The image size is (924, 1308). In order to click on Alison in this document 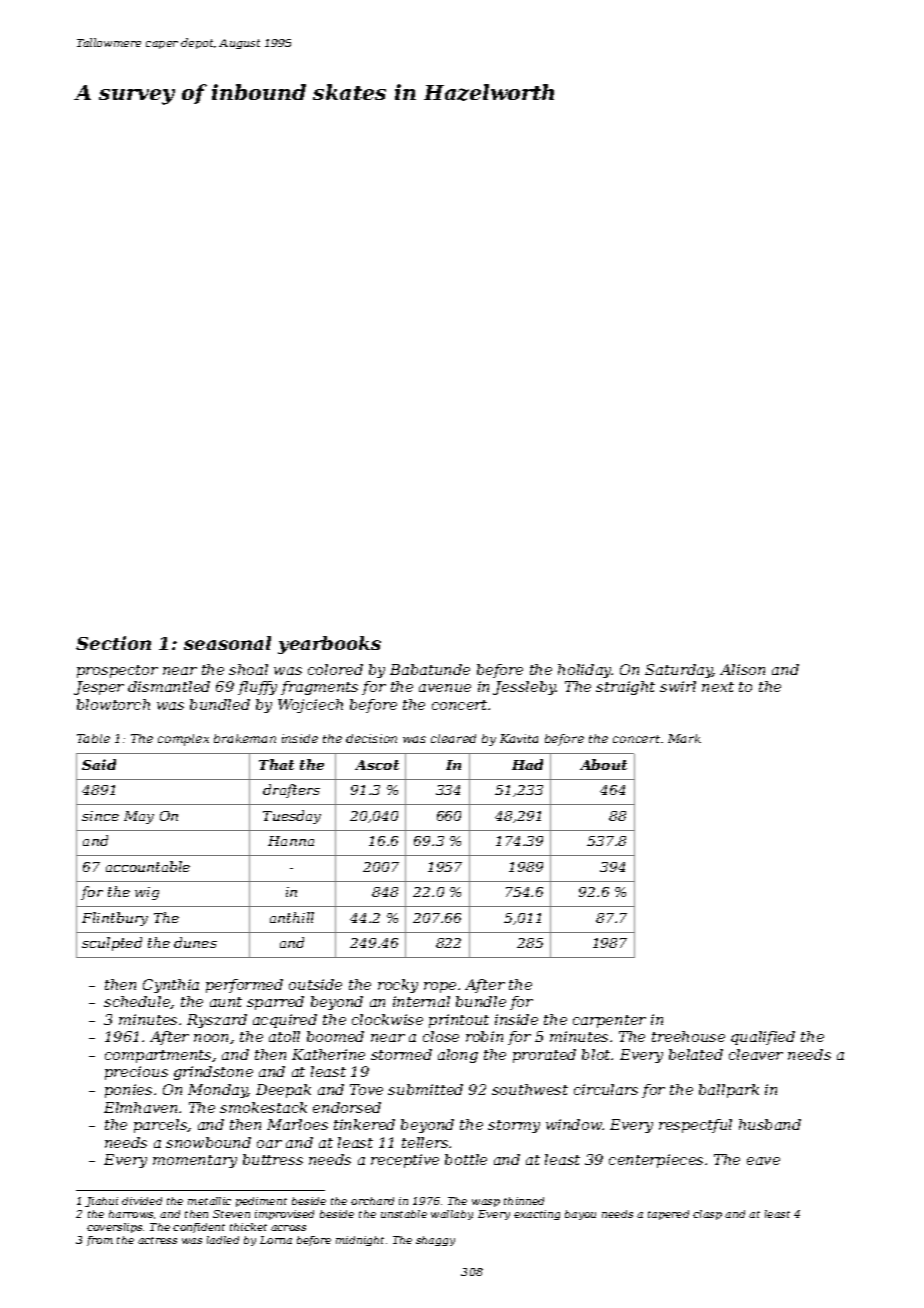, I will do `click(742, 669)`.
